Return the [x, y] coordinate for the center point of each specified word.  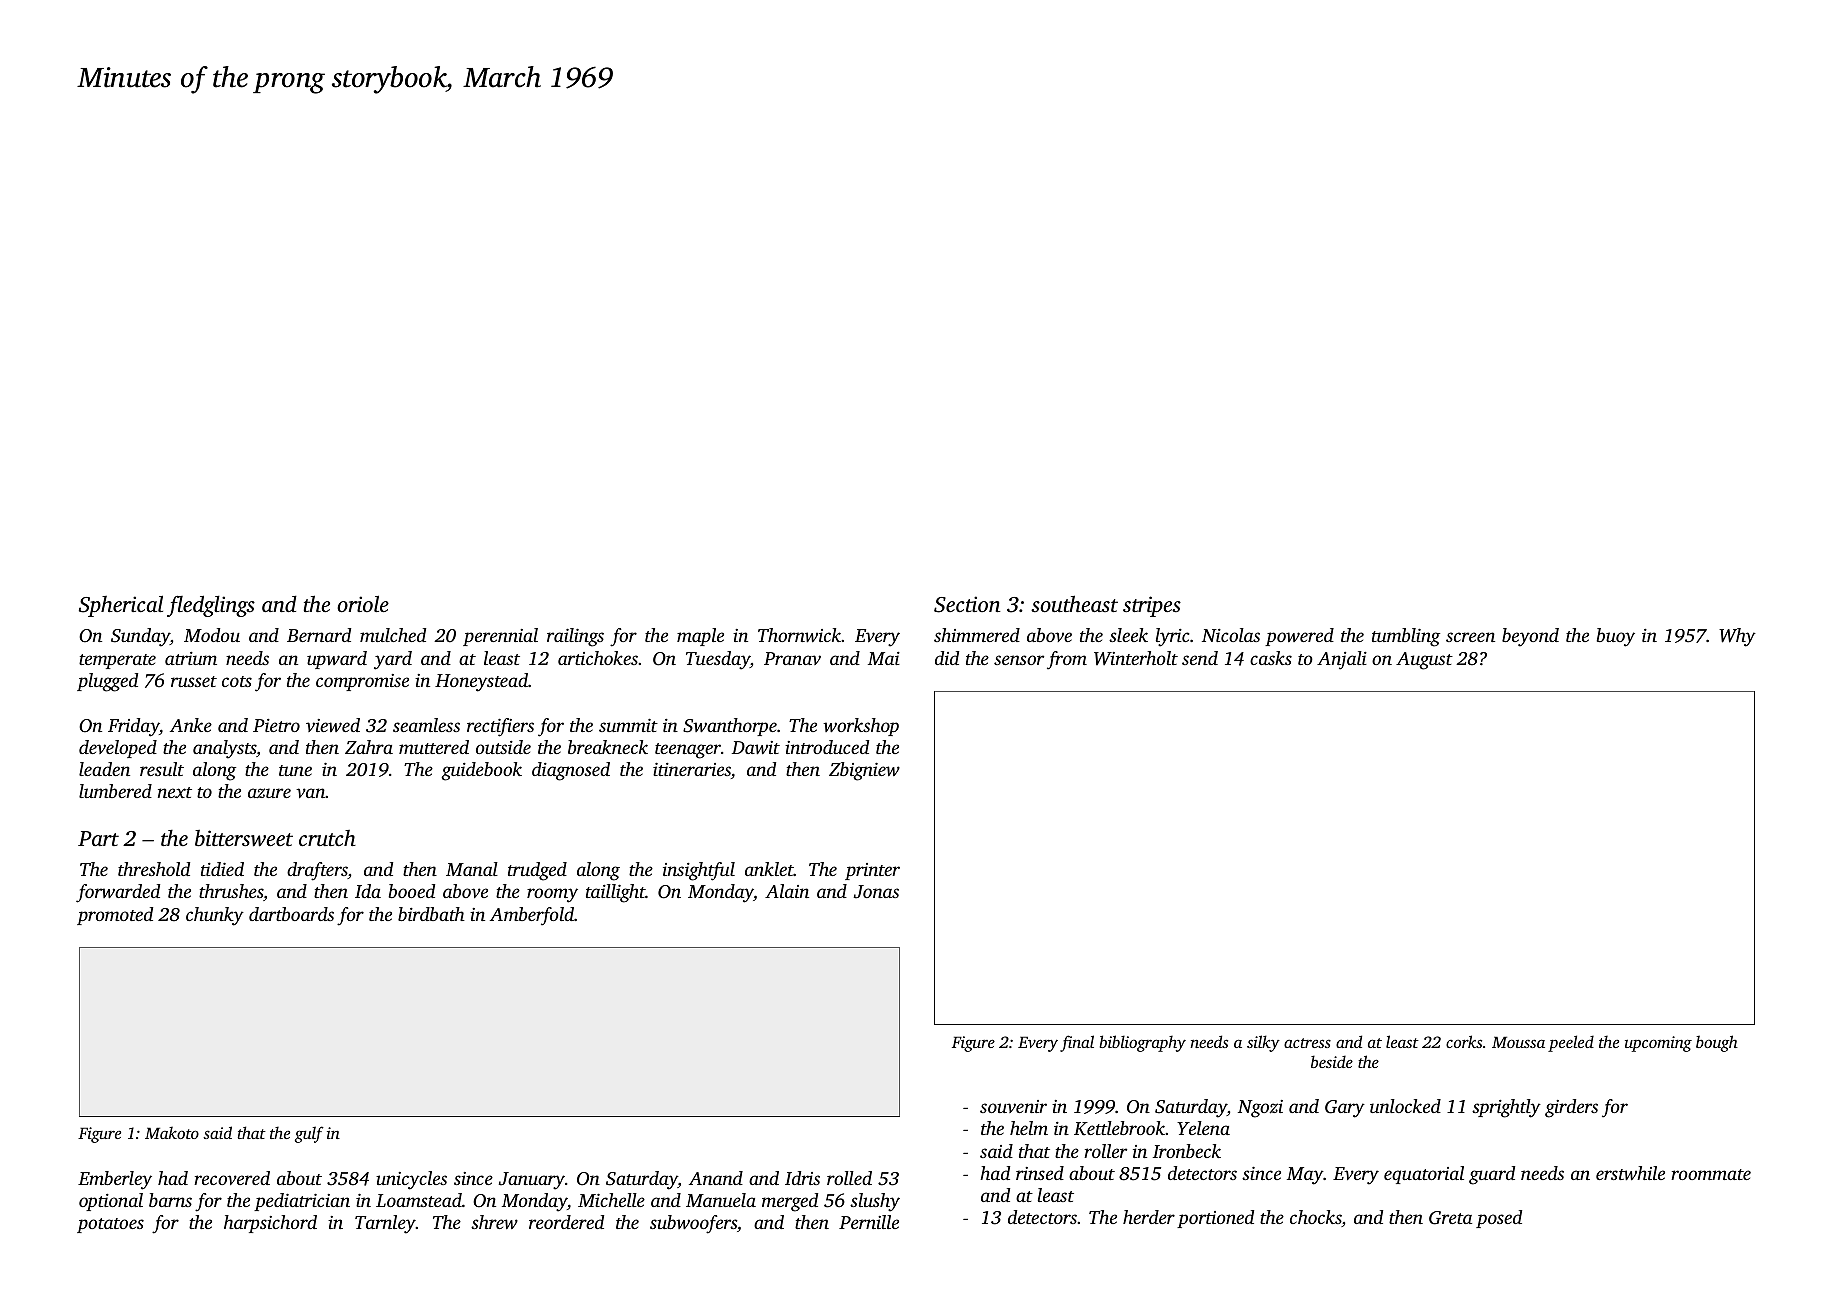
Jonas [876, 892]
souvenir [1013, 1106]
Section [967, 604]
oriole [363, 603]
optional [111, 1202]
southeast [1074, 603]
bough [1717, 1043]
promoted [115, 916]
